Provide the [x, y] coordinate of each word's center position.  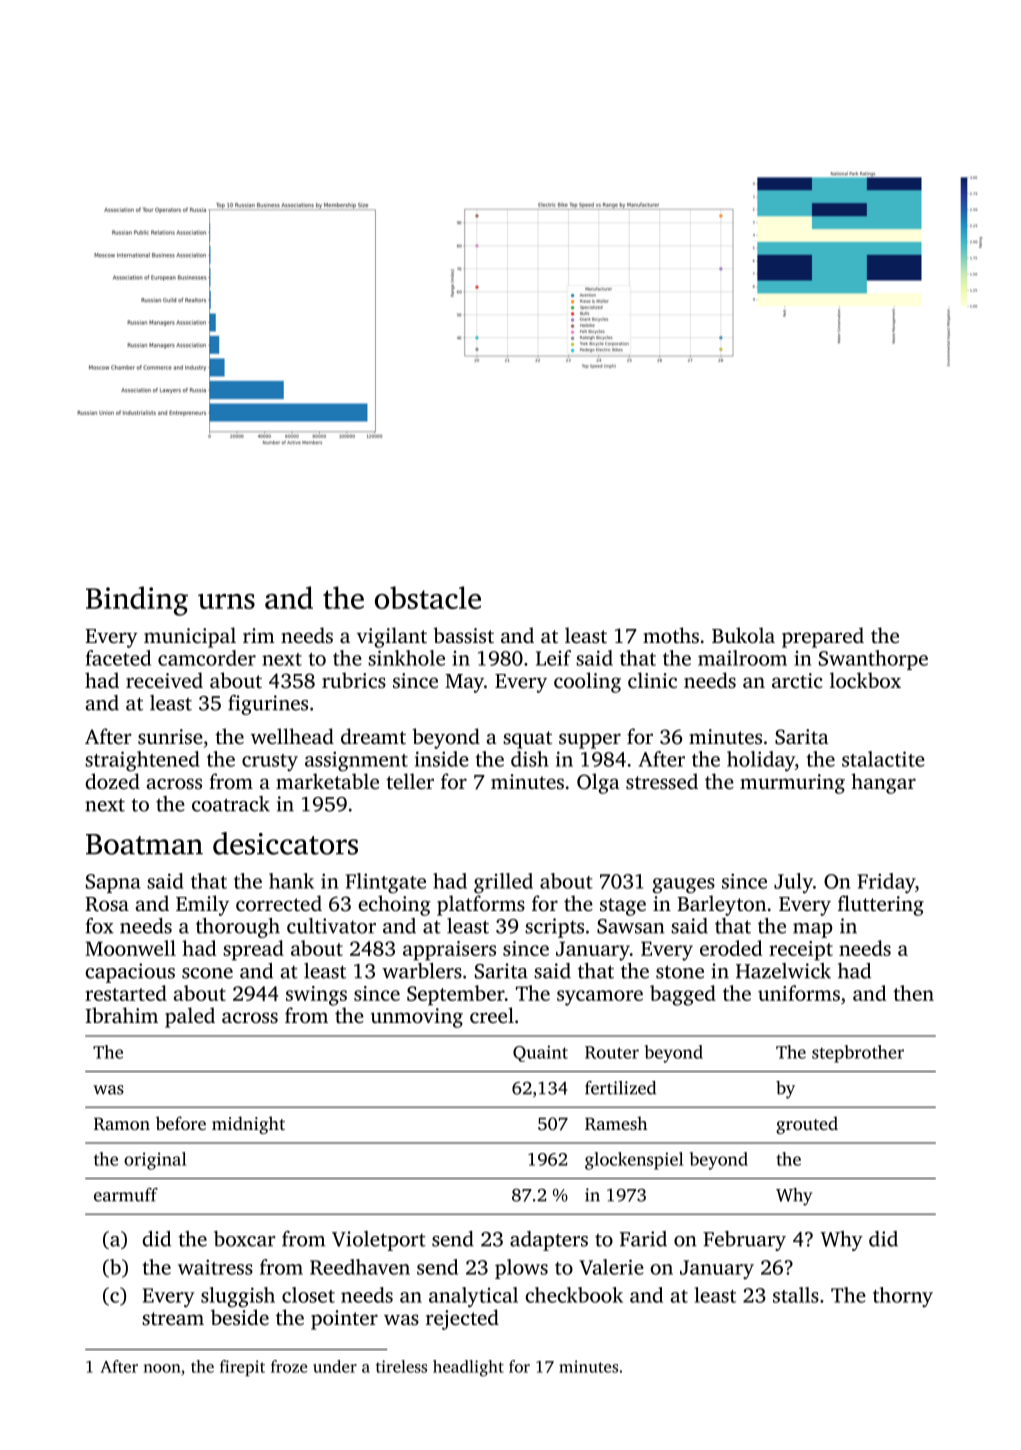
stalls [796, 1295]
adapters [549, 1241]
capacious [130, 973]
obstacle [428, 597]
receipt [801, 951]
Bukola [743, 635]
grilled [503, 883]
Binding [137, 601]
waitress [215, 1267]
